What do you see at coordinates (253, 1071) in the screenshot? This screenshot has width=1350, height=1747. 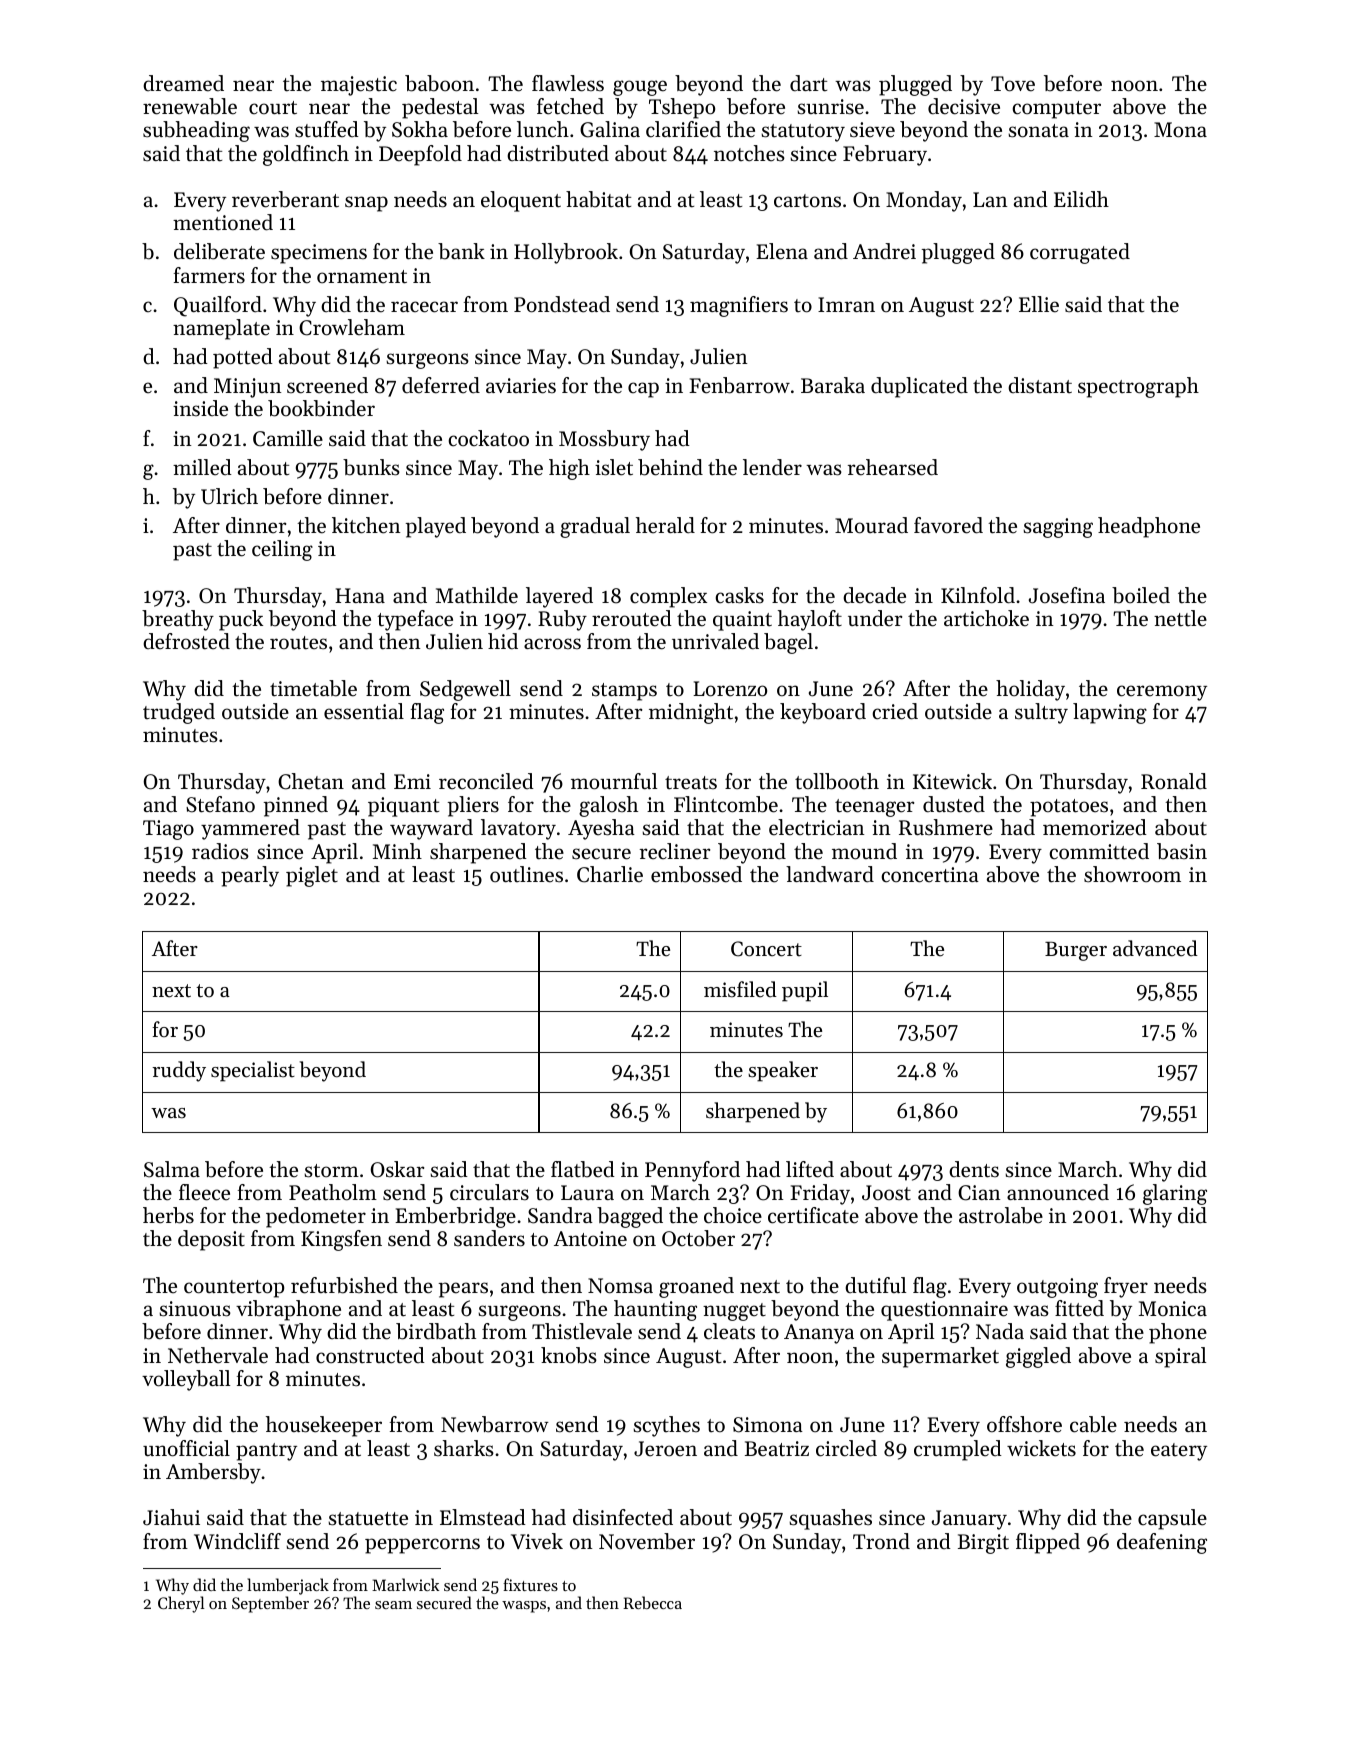 I see `specialist` at bounding box center [253, 1071].
